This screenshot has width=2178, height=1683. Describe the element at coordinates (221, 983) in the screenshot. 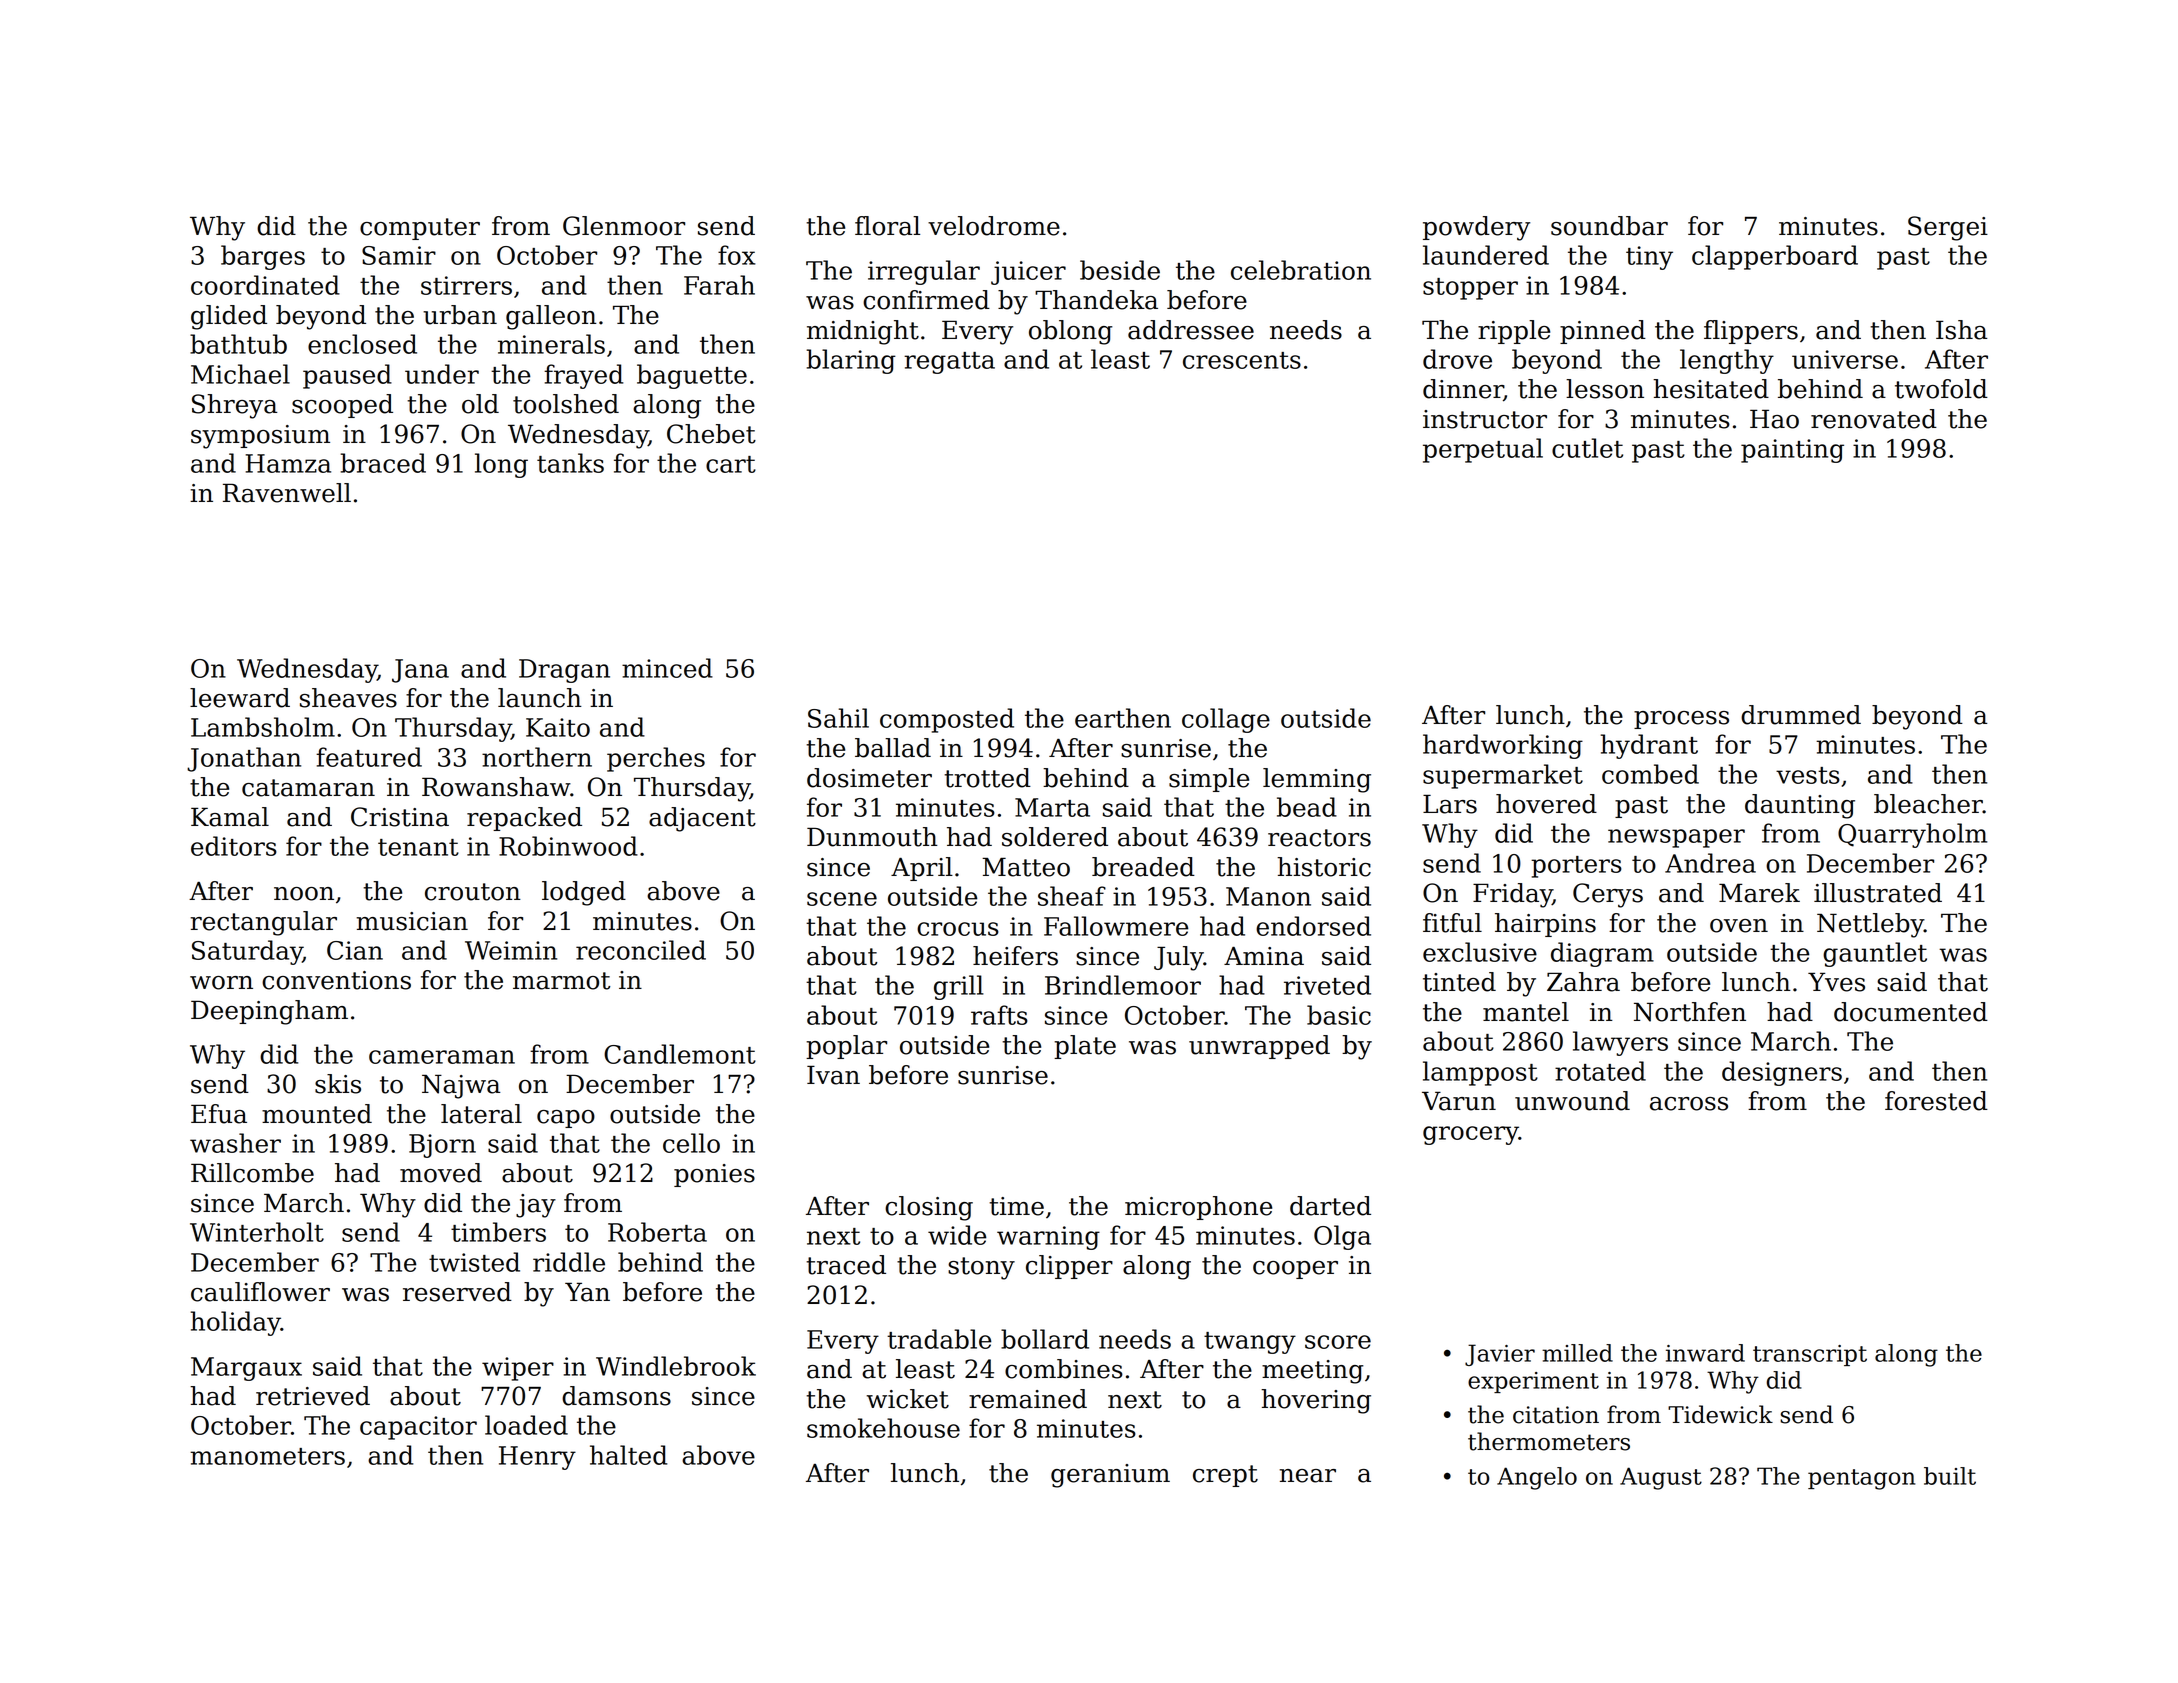

I see `worn` at that location.
